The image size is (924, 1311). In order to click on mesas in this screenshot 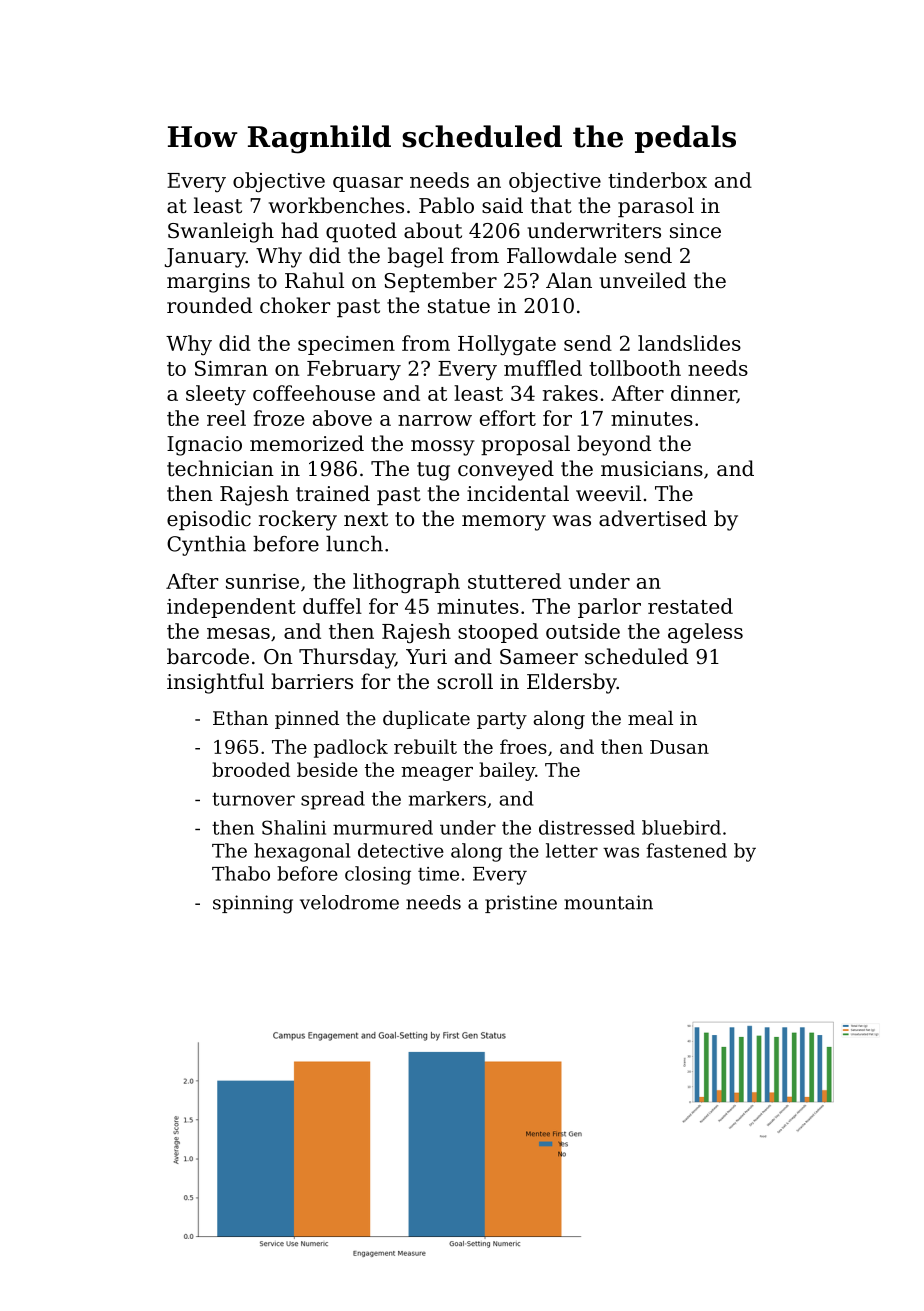, I will do `click(238, 633)`.
